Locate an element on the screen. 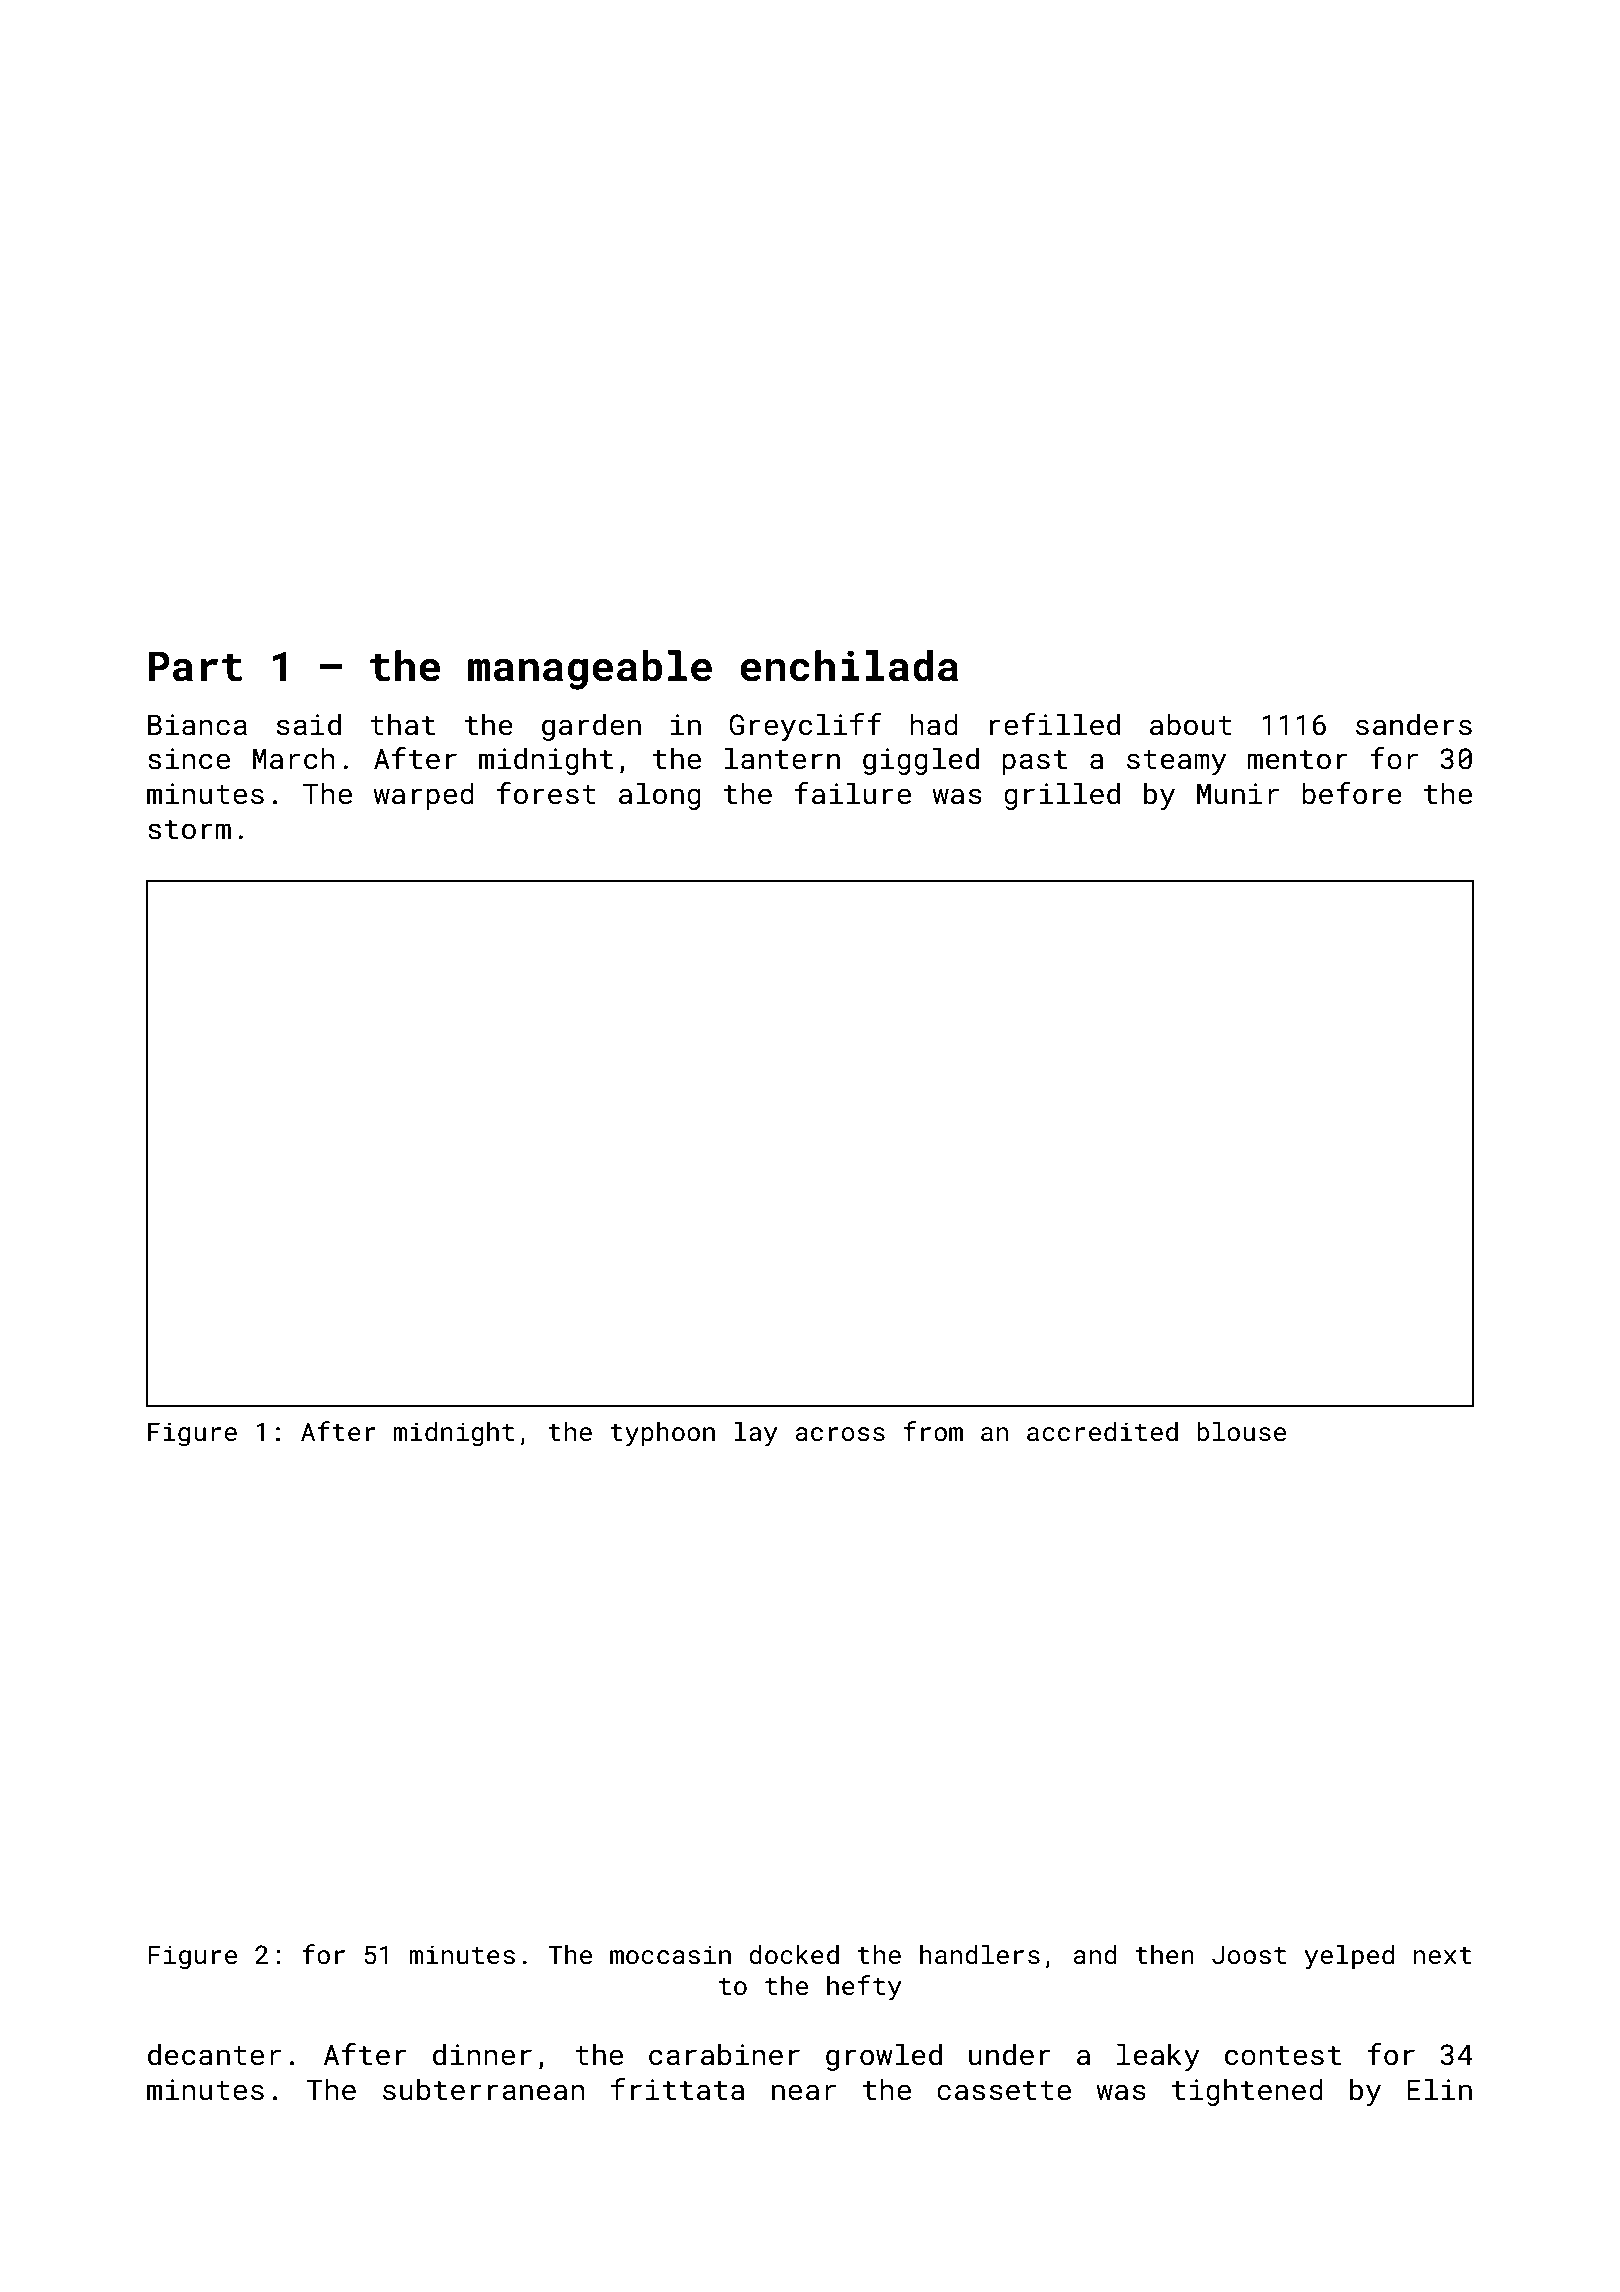  decanter is located at coordinates (214, 2054).
